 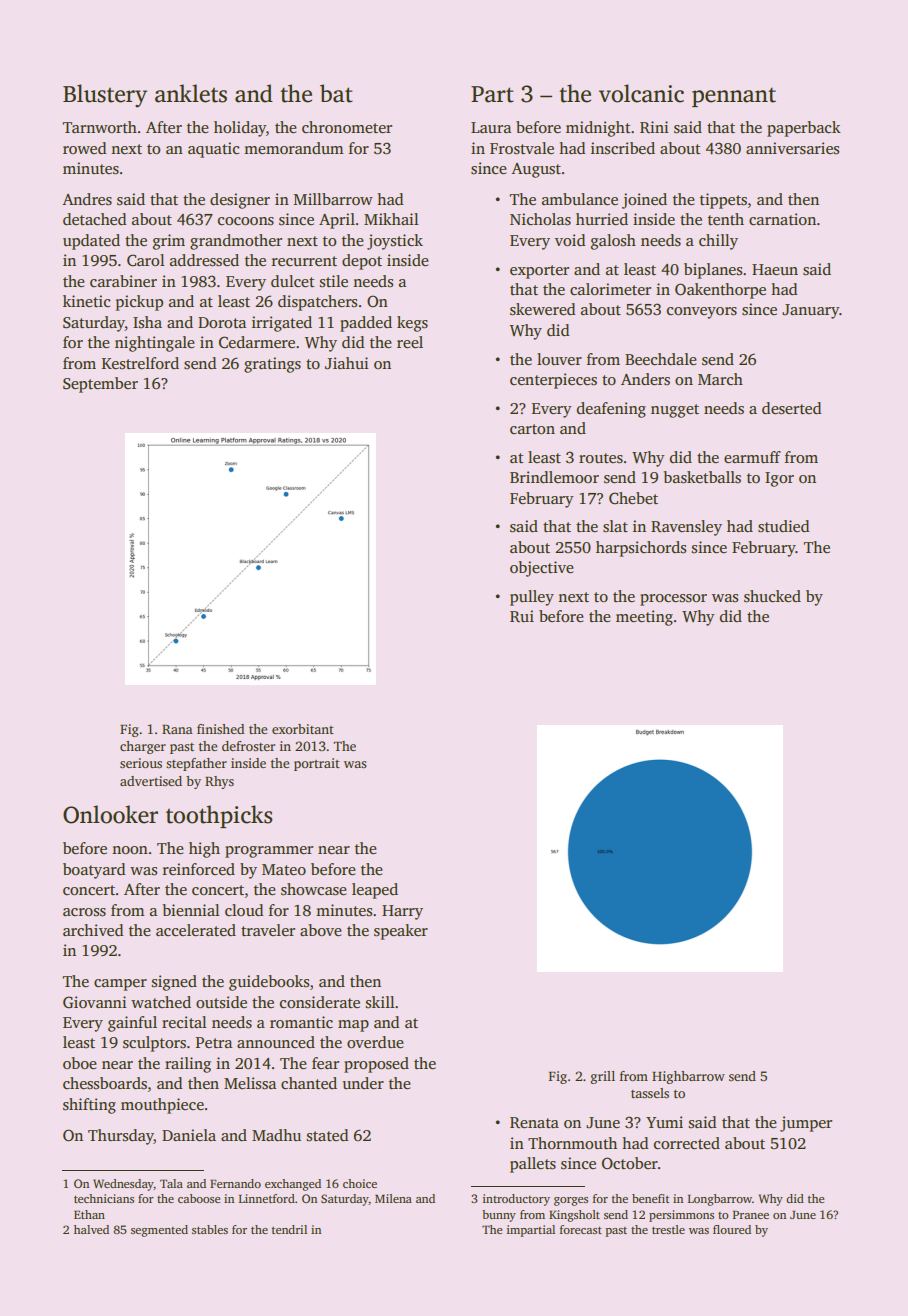 I want to click on advertised, so click(x=151, y=781).
